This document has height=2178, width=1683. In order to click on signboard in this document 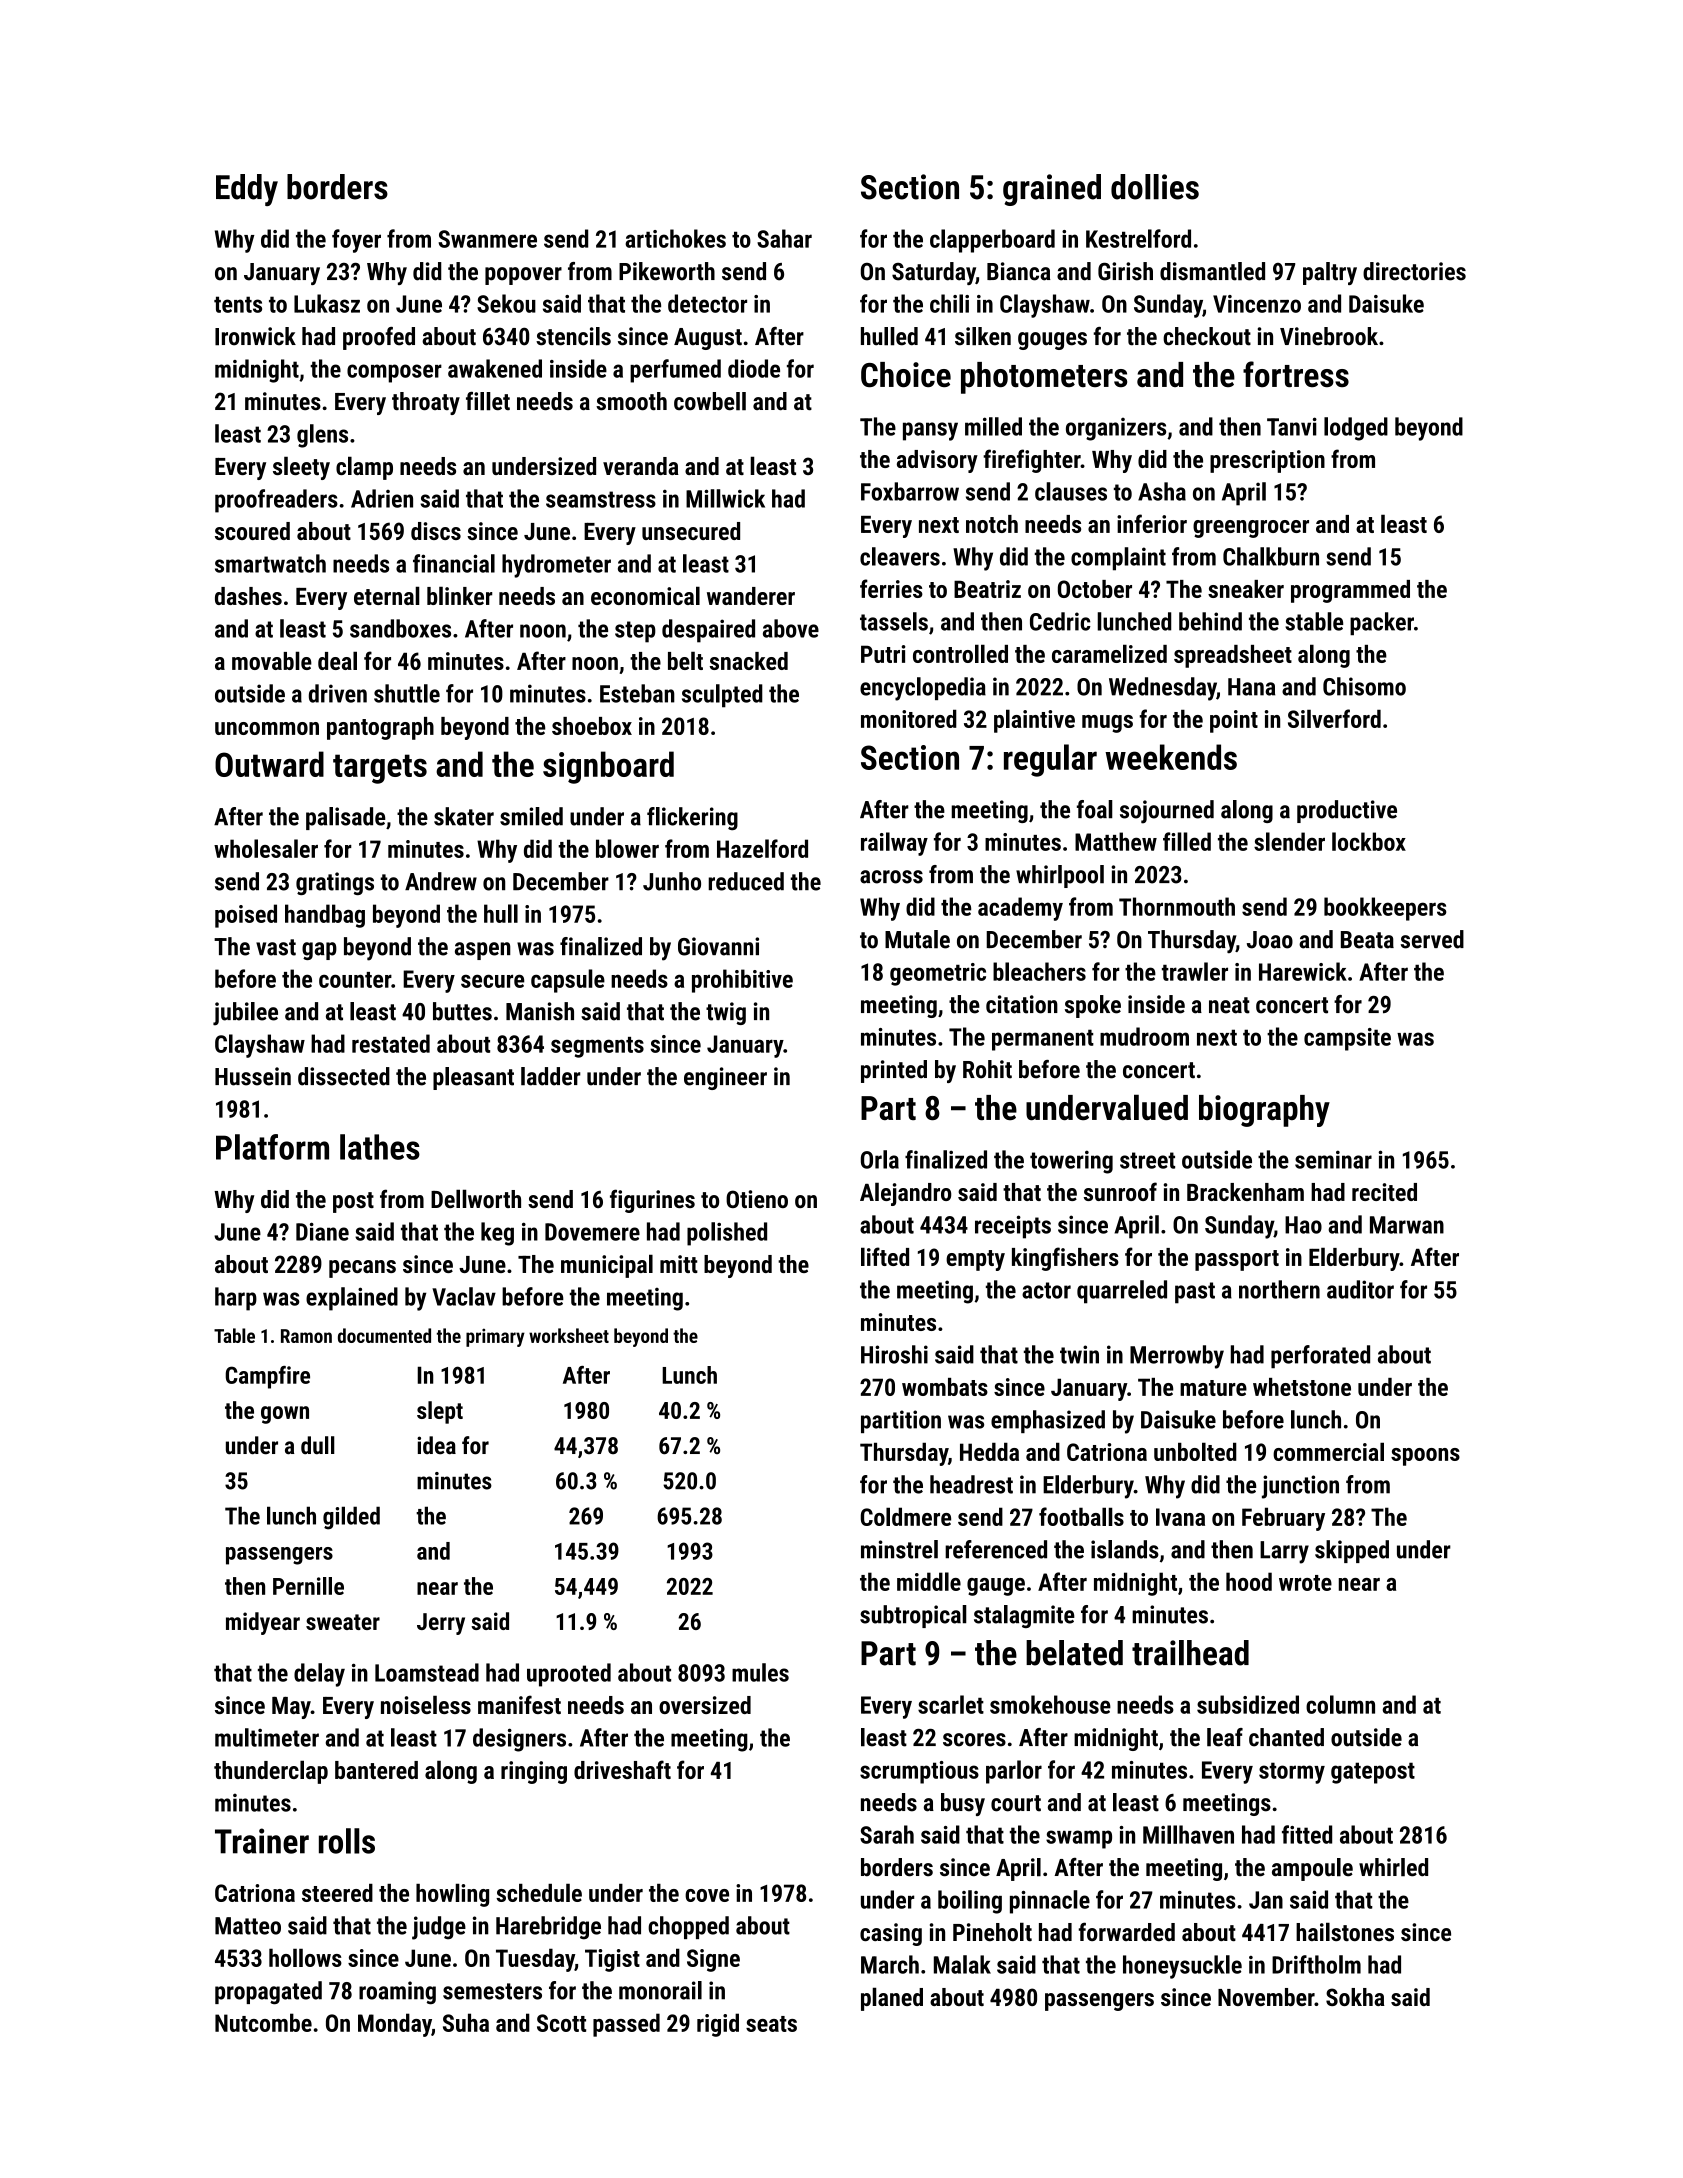, I will do `click(608, 767)`.
